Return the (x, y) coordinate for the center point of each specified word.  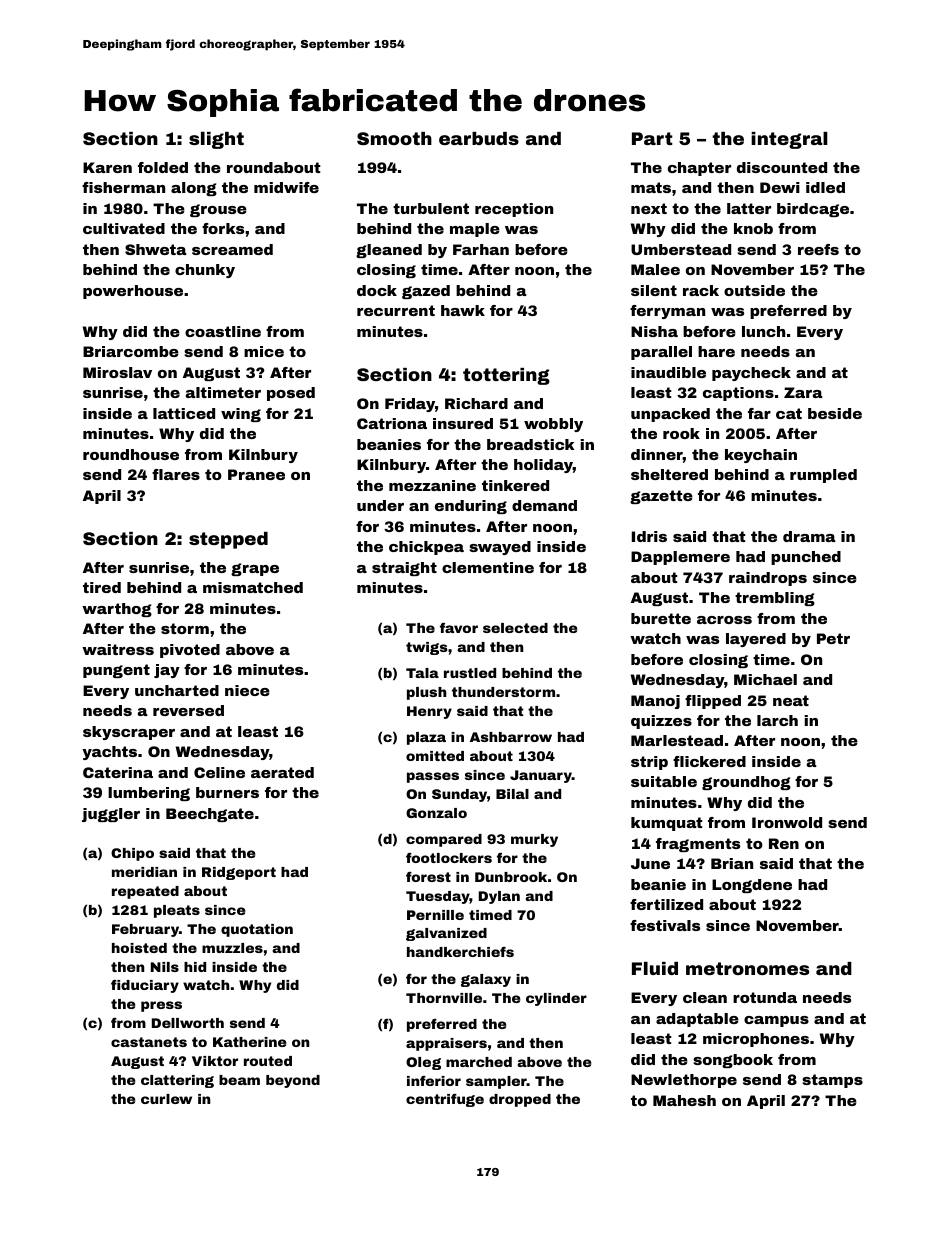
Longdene (752, 886)
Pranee (256, 474)
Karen (107, 167)
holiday (543, 466)
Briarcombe (131, 351)
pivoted (190, 651)
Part (652, 138)
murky (534, 840)
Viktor (215, 1061)
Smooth (394, 138)
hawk (463, 310)
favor (459, 628)
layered (756, 640)
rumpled (823, 476)
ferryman (667, 312)
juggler (111, 815)
